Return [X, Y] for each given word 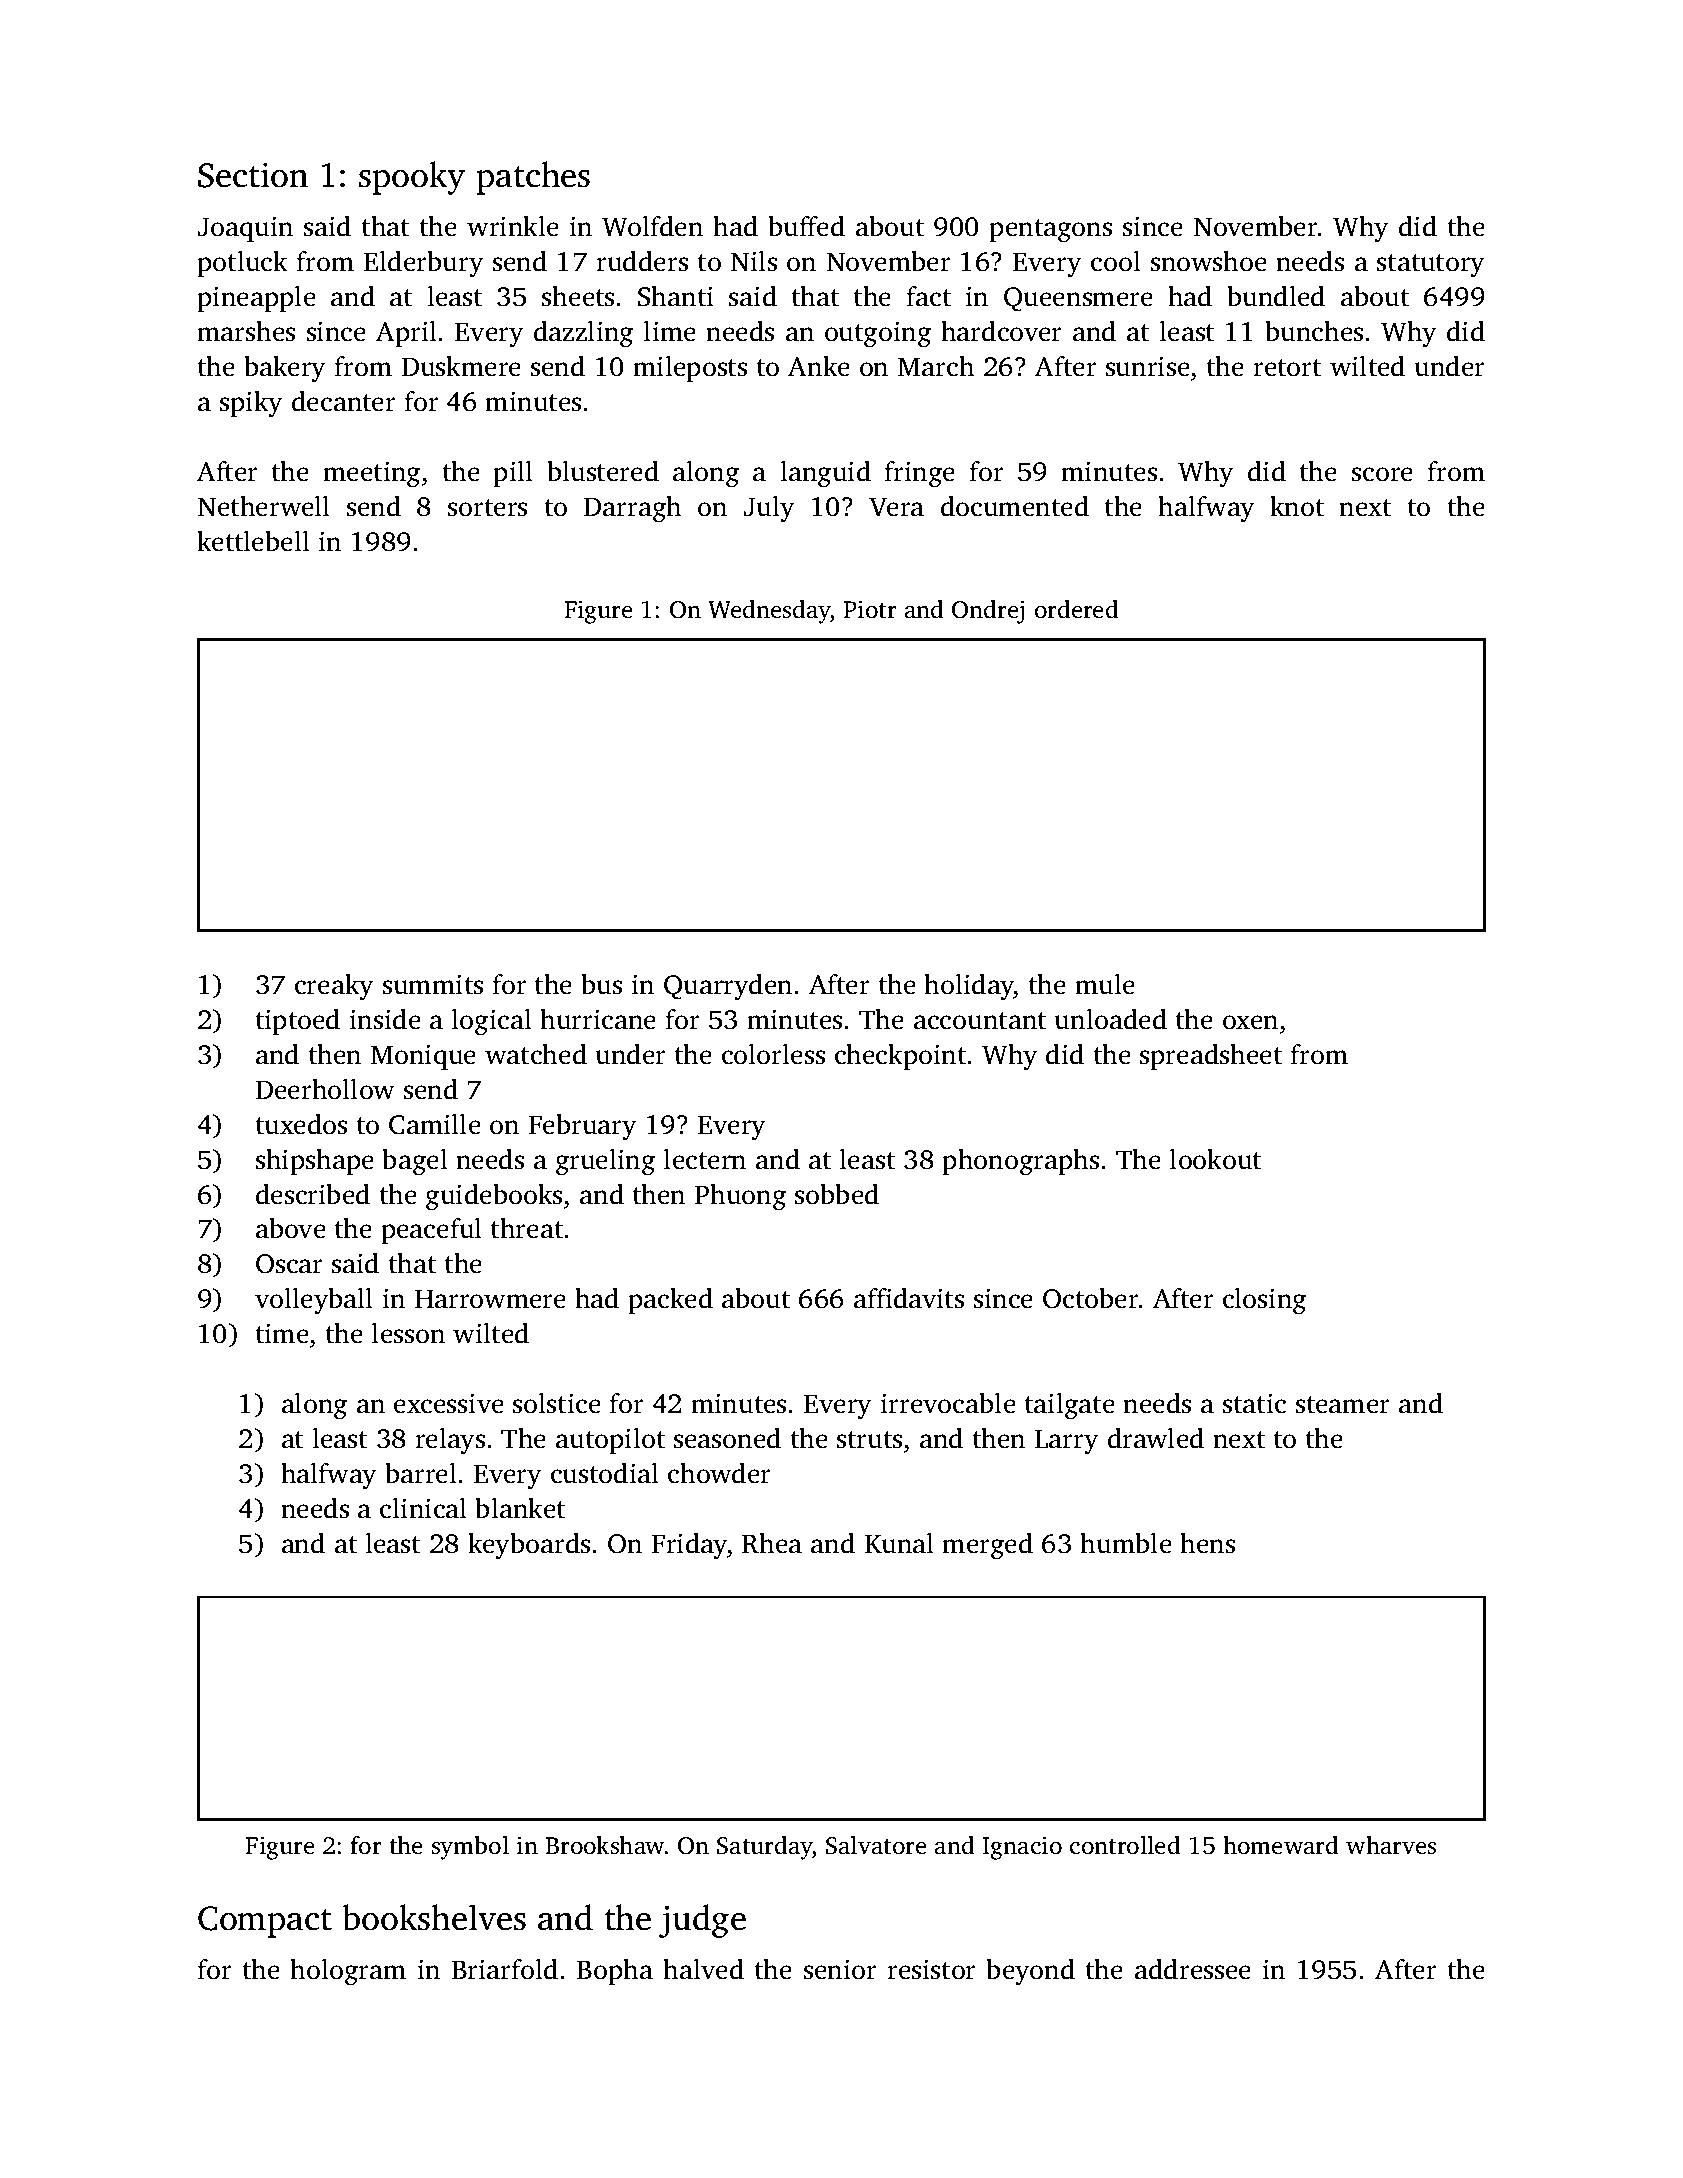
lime [669, 331]
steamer [1343, 1405]
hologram [348, 1972]
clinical [423, 1508]
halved [703, 1969]
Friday [690, 1546]
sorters [487, 508]
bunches [1314, 331]
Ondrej [988, 612]
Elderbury [423, 264]
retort [1287, 368]
